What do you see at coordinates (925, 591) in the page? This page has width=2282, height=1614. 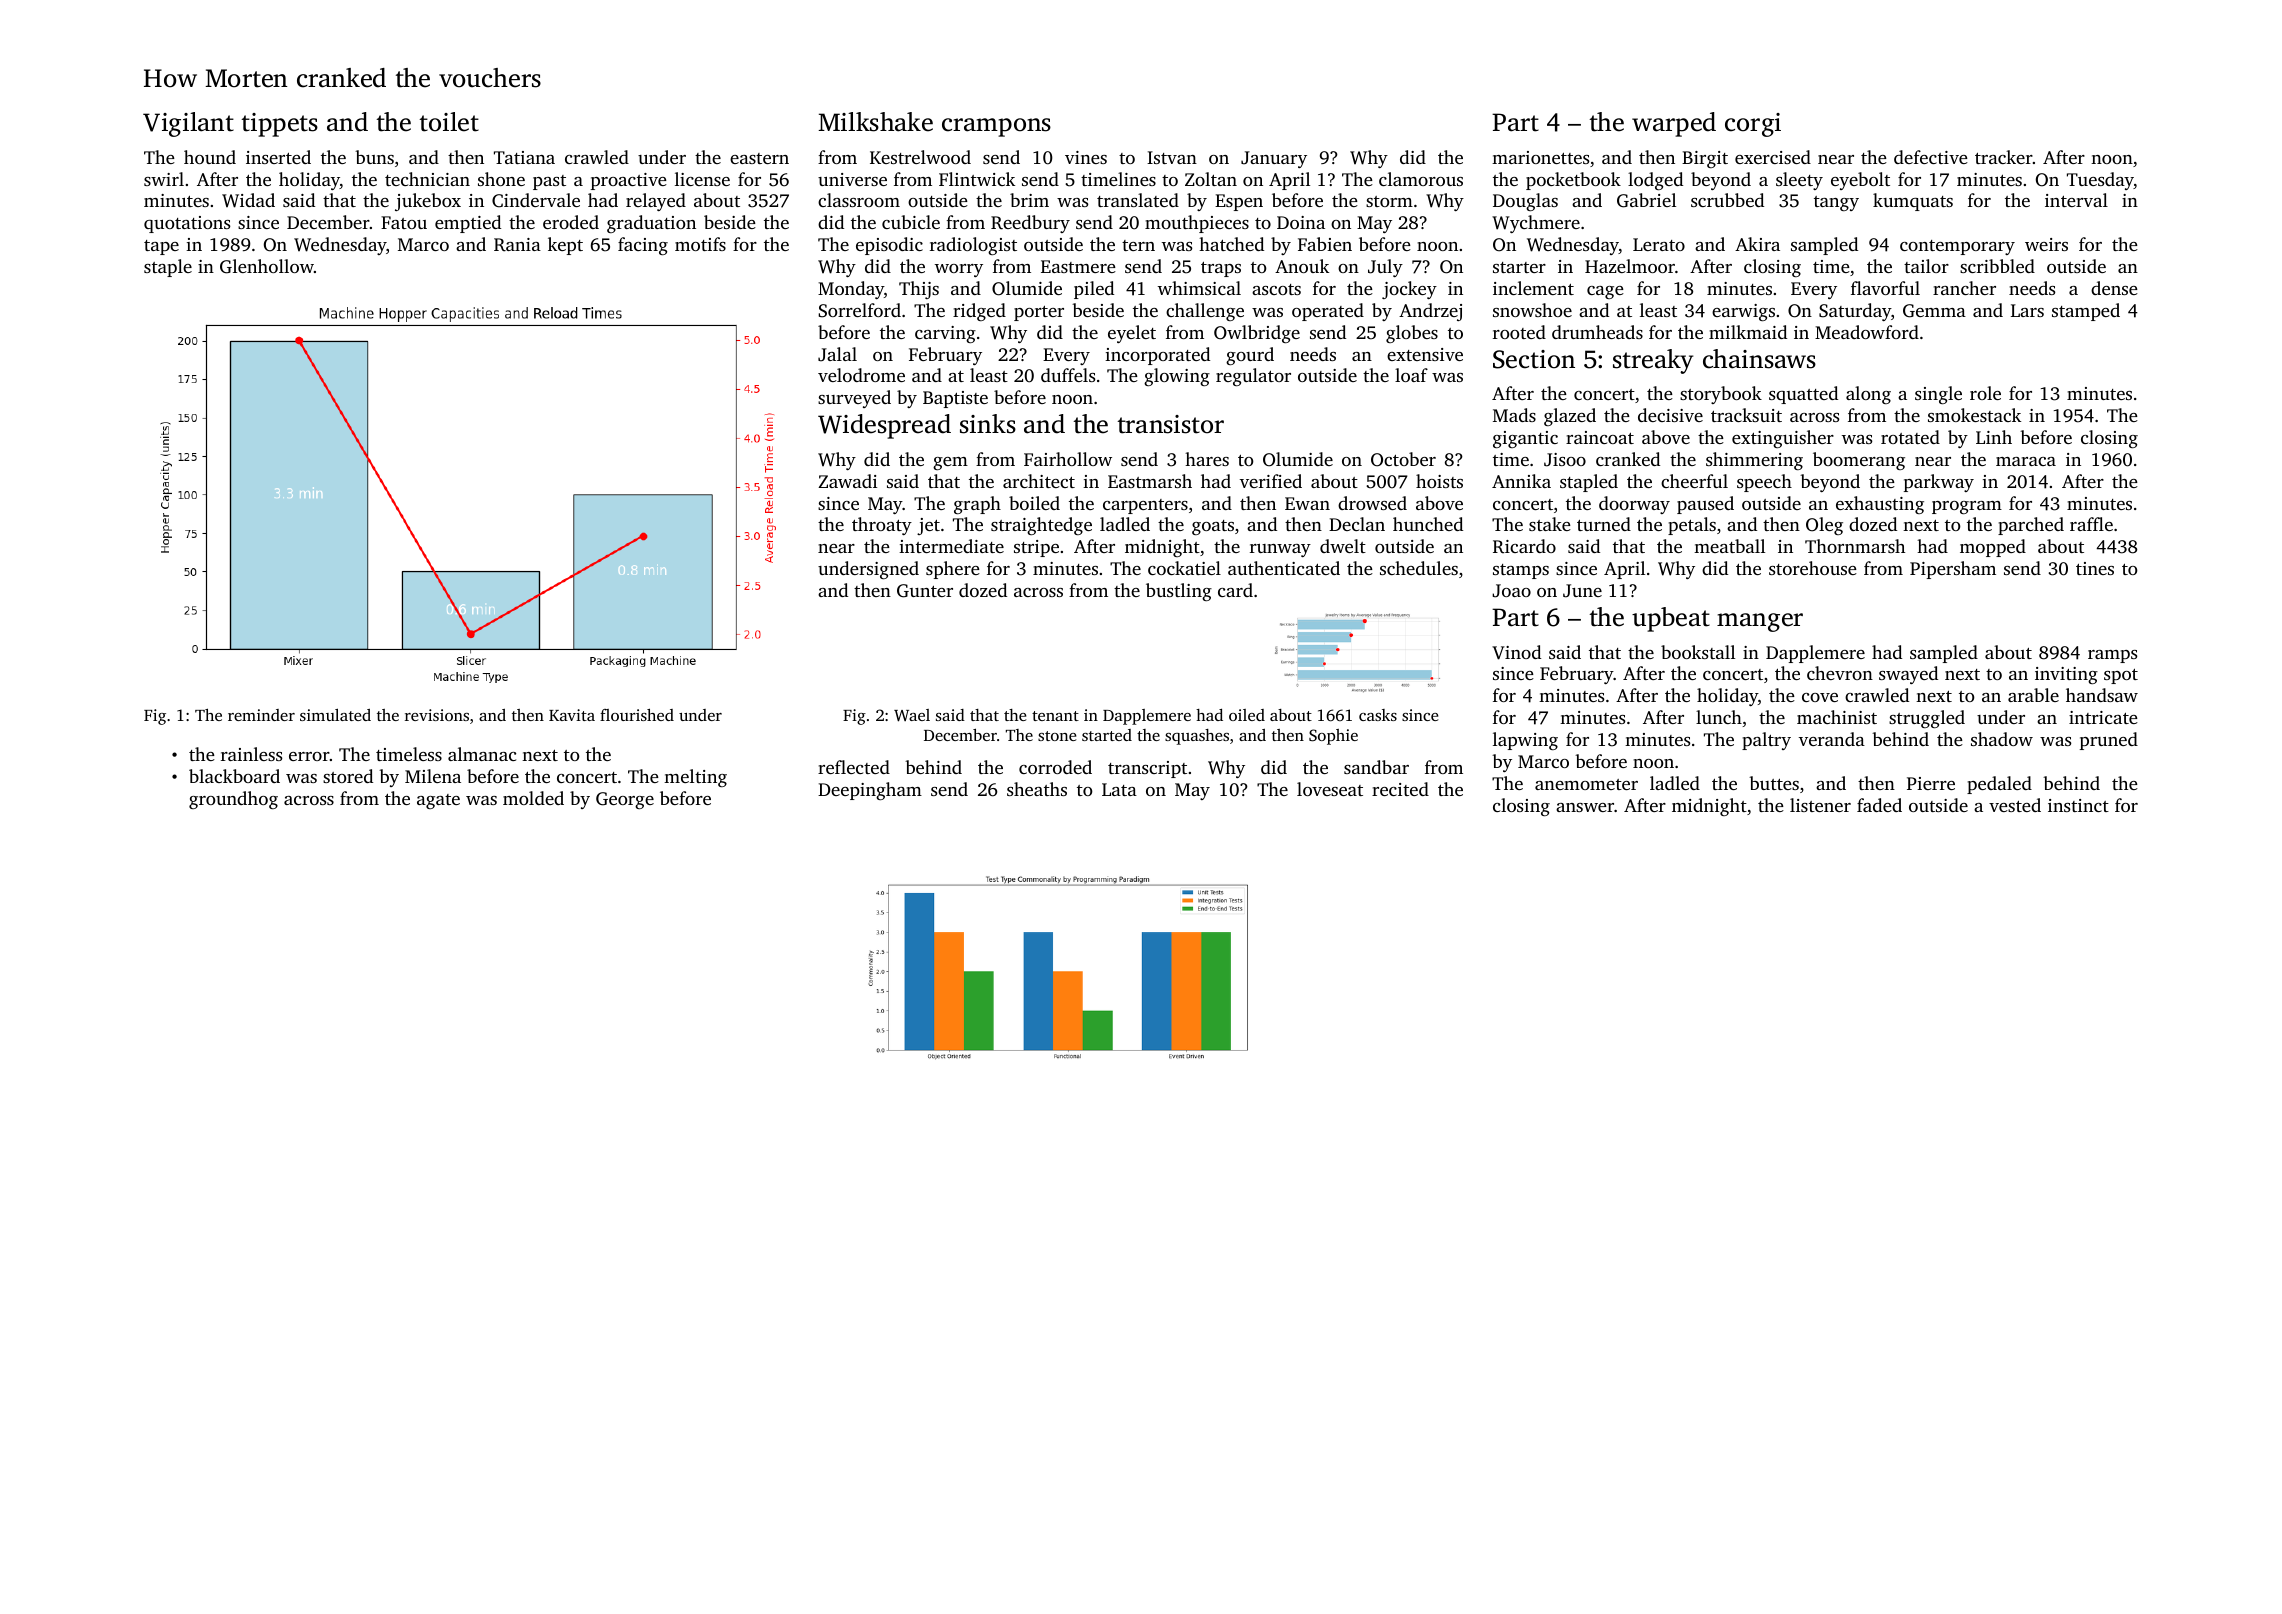 I see `Gunter` at bounding box center [925, 591].
